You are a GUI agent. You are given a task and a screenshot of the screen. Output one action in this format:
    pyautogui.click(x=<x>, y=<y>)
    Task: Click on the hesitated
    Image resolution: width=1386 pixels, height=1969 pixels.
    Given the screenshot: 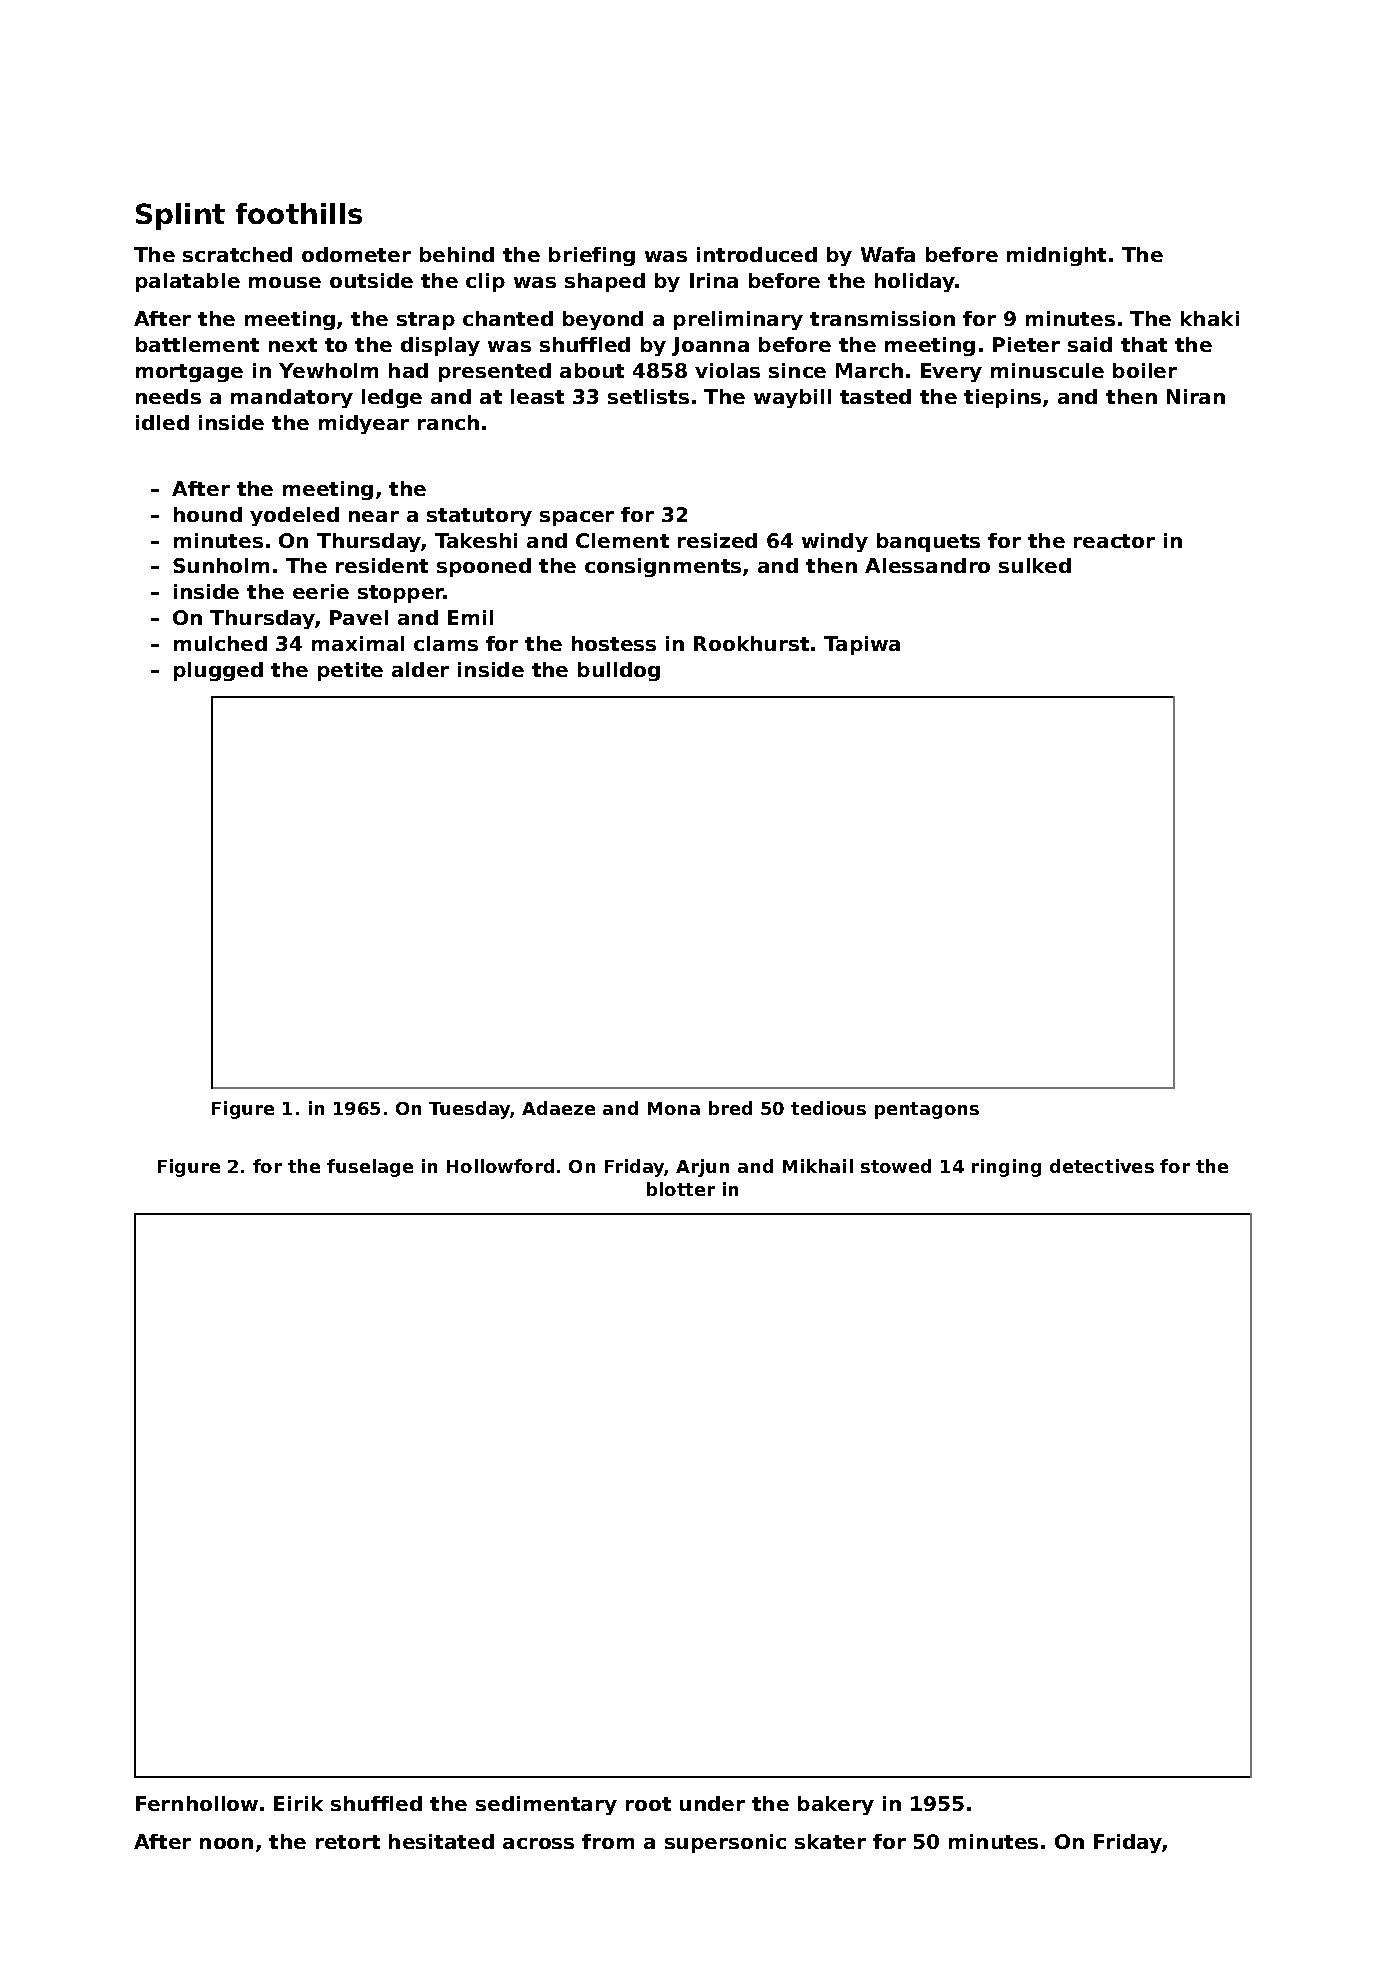 What is the action you would take?
    pyautogui.click(x=441, y=1841)
